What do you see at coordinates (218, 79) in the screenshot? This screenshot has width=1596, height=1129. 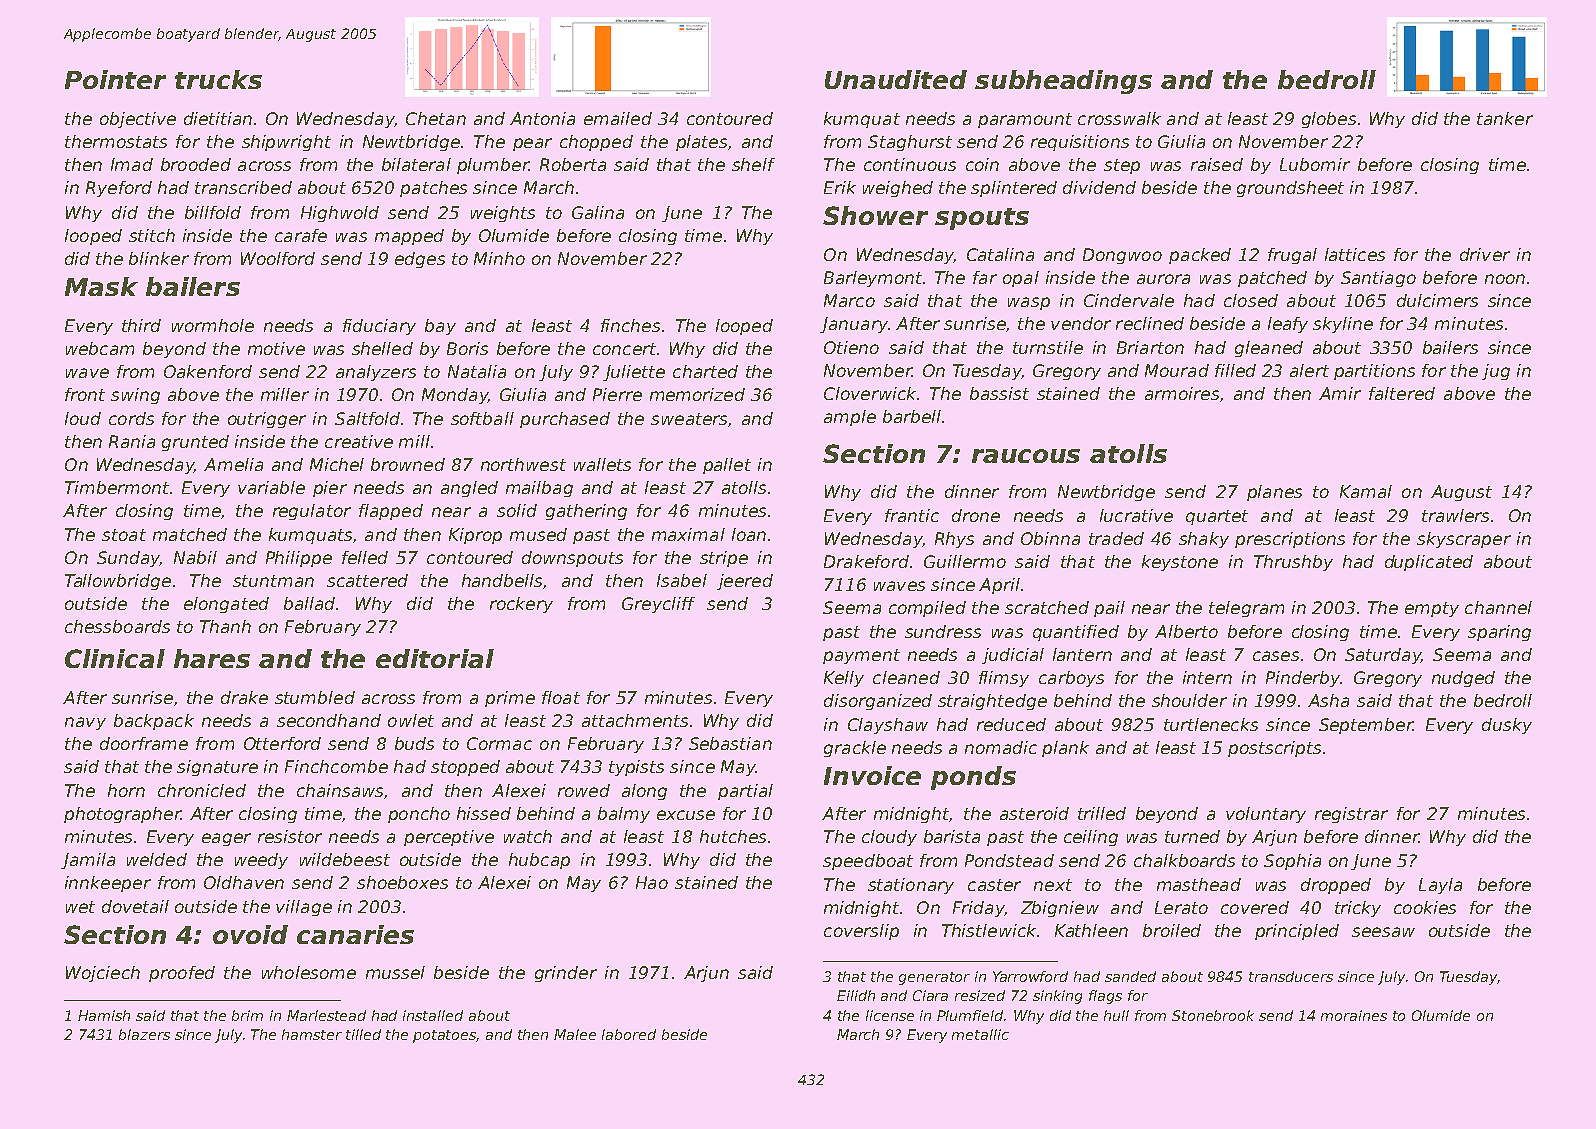 I see `trucks` at bounding box center [218, 79].
